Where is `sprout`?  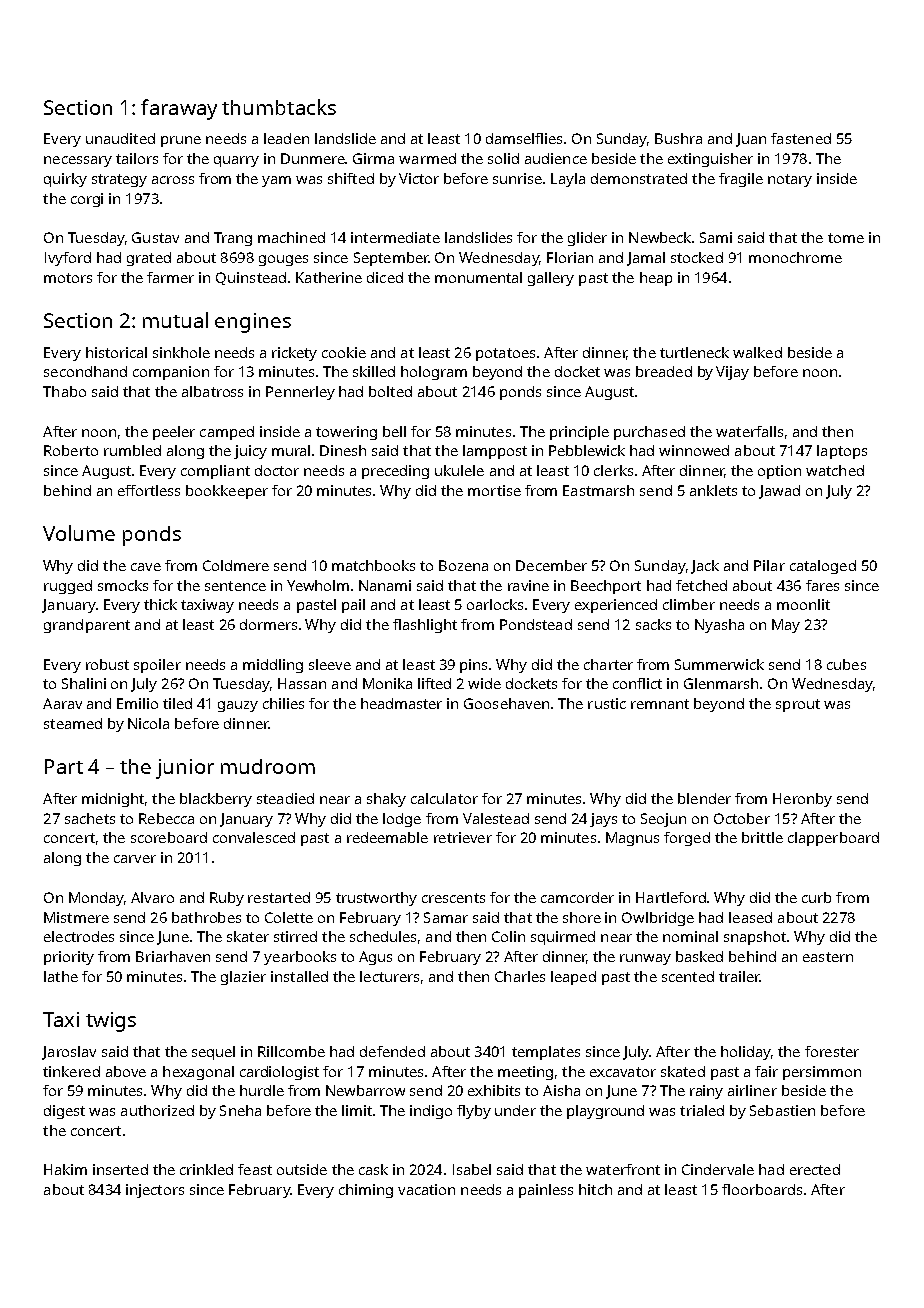
sprout is located at coordinates (798, 705).
